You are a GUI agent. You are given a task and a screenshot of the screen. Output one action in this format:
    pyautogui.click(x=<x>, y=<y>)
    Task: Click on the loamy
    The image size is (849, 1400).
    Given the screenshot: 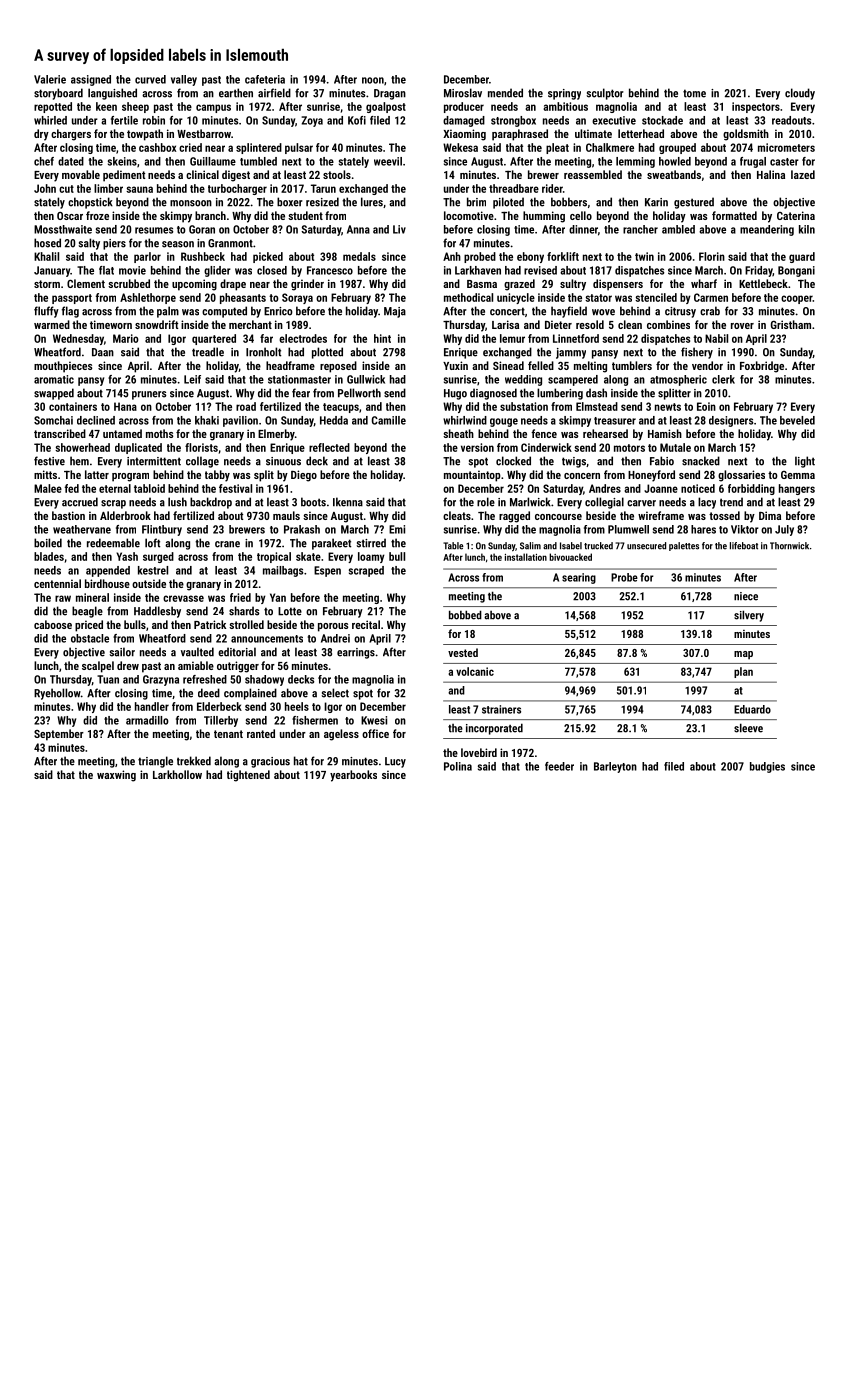 What is the action you would take?
    pyautogui.click(x=371, y=557)
